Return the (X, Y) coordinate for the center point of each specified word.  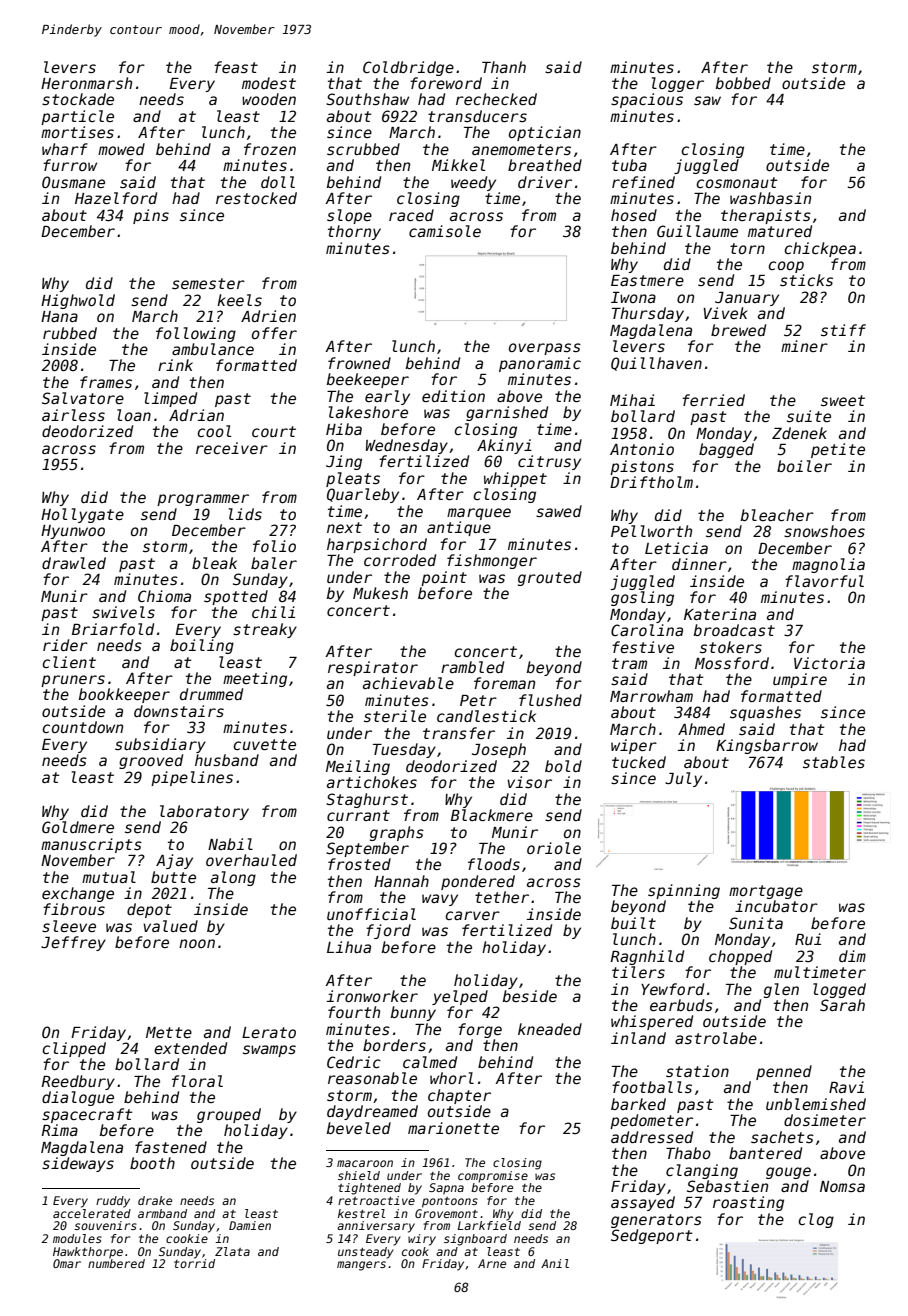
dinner (699, 564)
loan (134, 415)
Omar (67, 1263)
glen (781, 990)
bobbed (743, 83)
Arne (492, 1263)
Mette (169, 1032)
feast (236, 67)
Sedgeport (652, 1236)
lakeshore (368, 412)
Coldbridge (408, 68)
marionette (453, 1128)
